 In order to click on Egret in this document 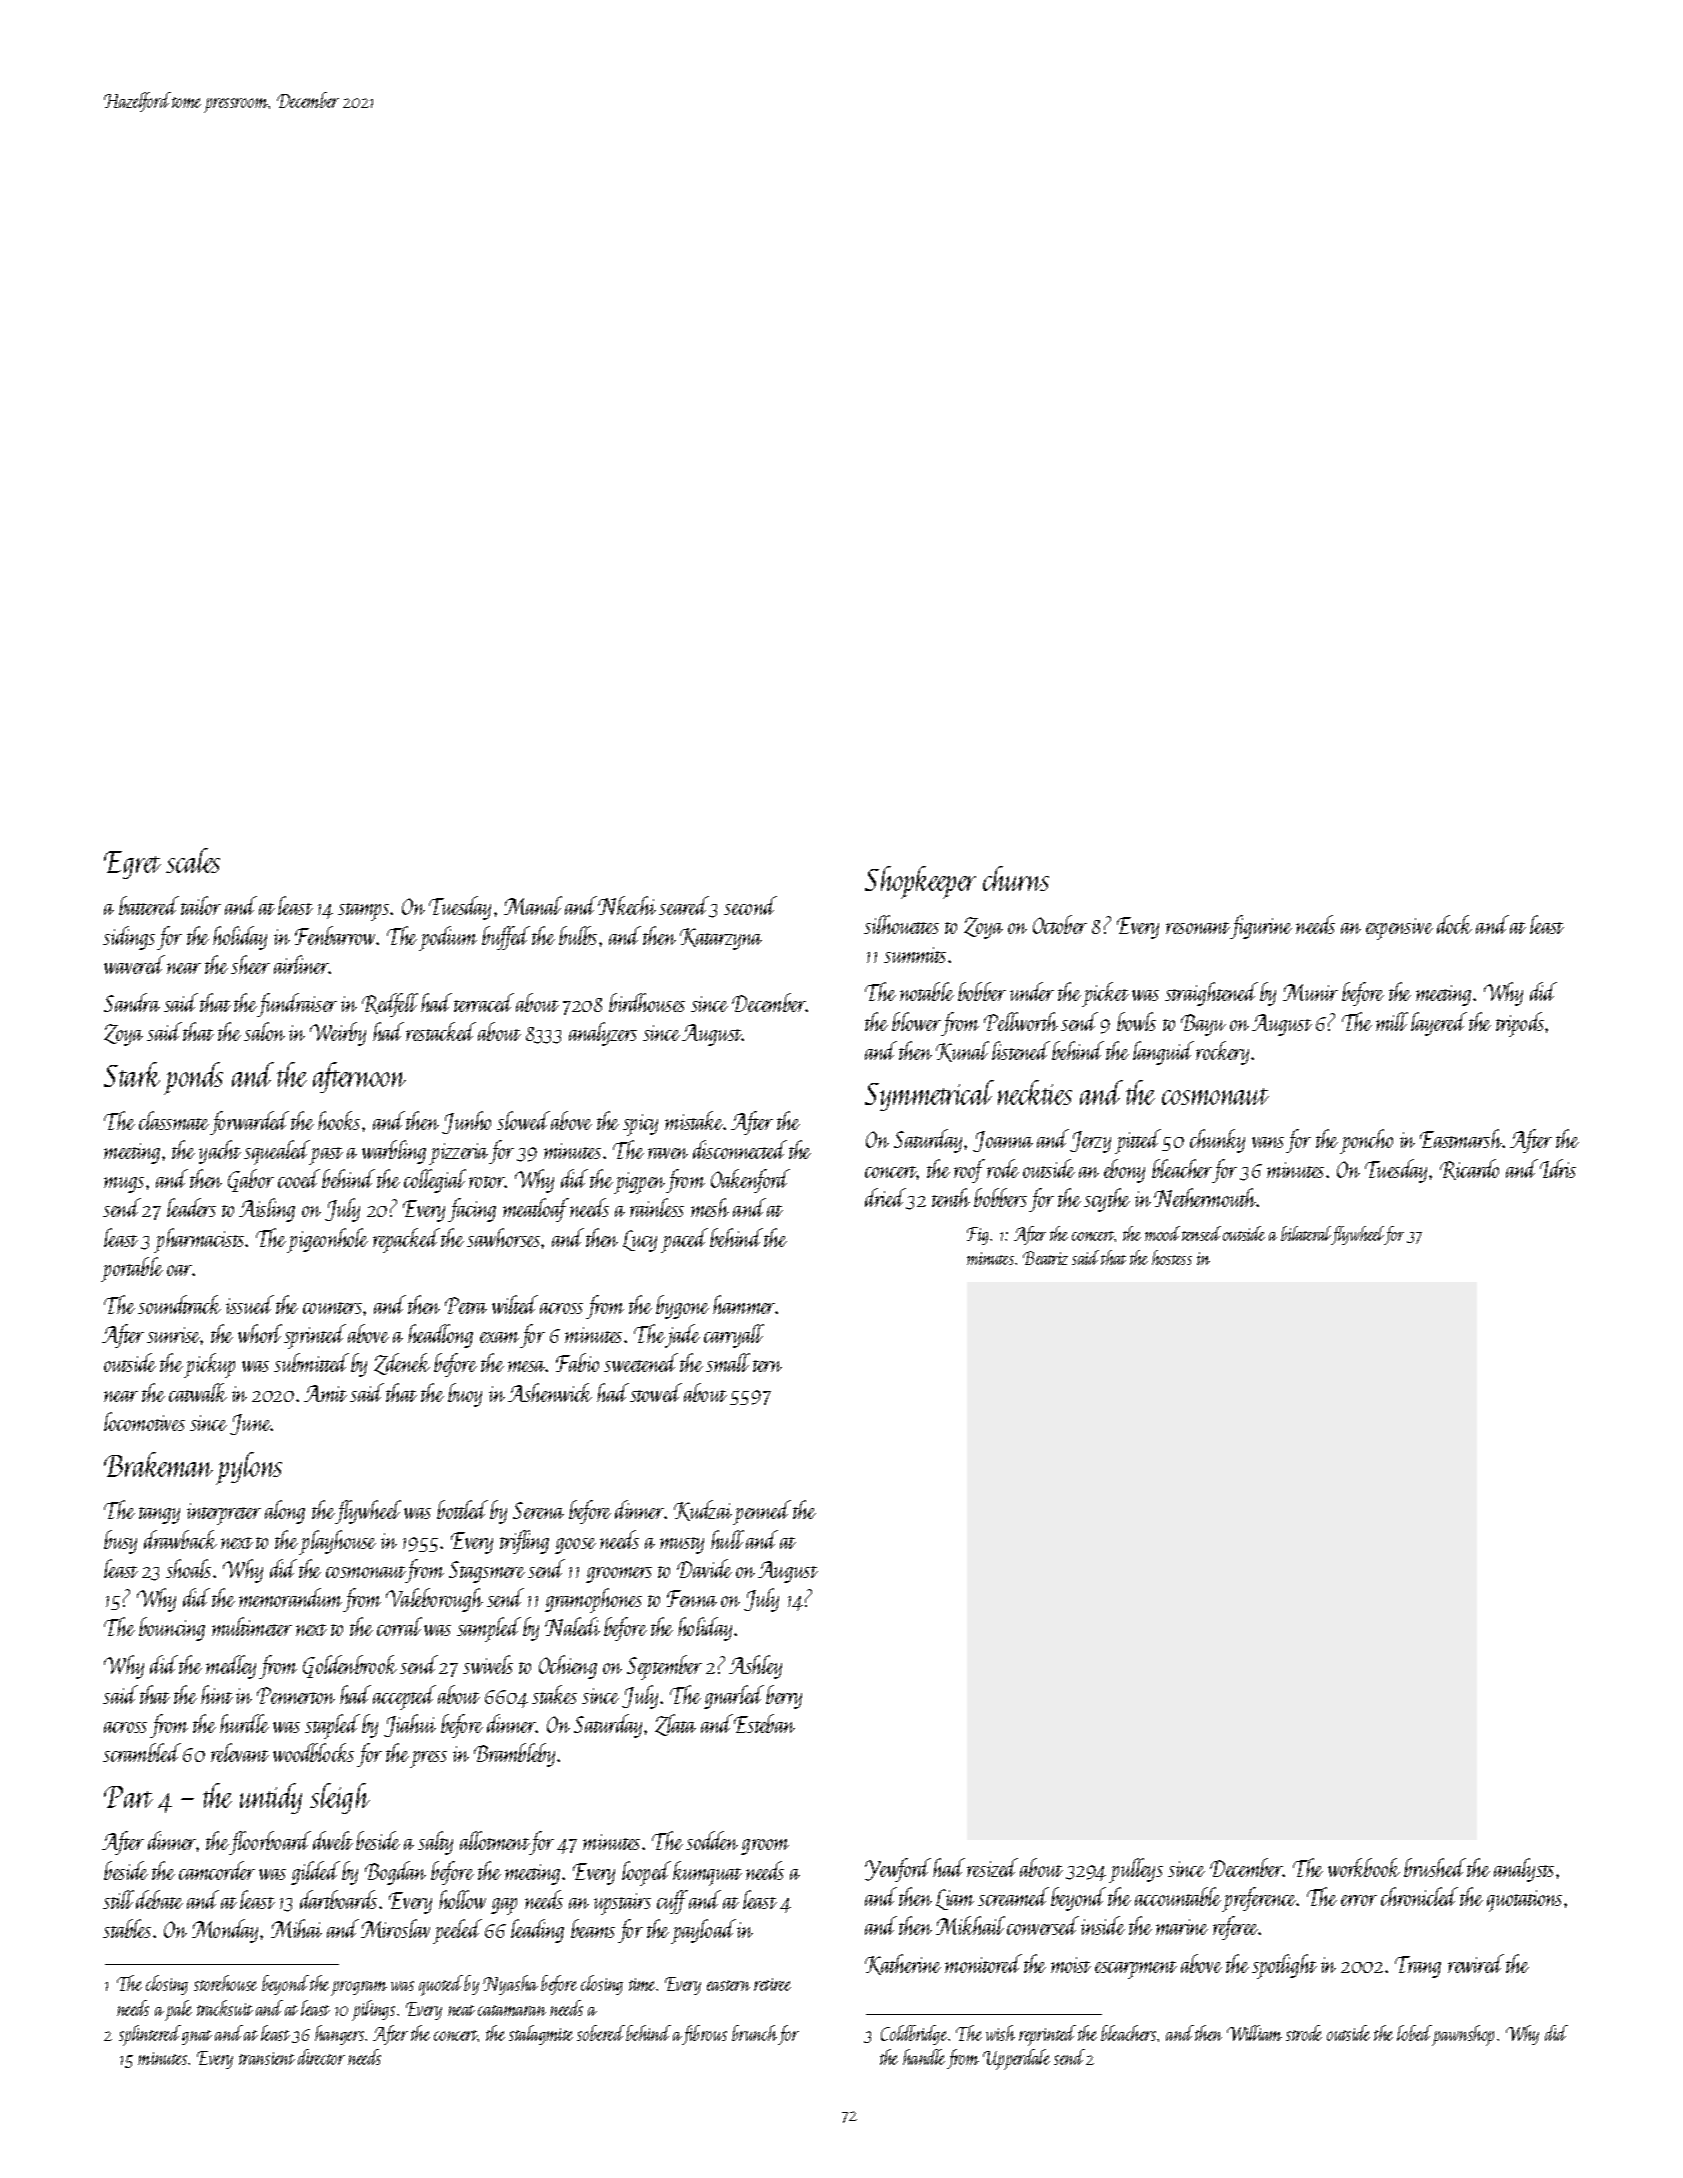, I will do `click(132, 865)`.
